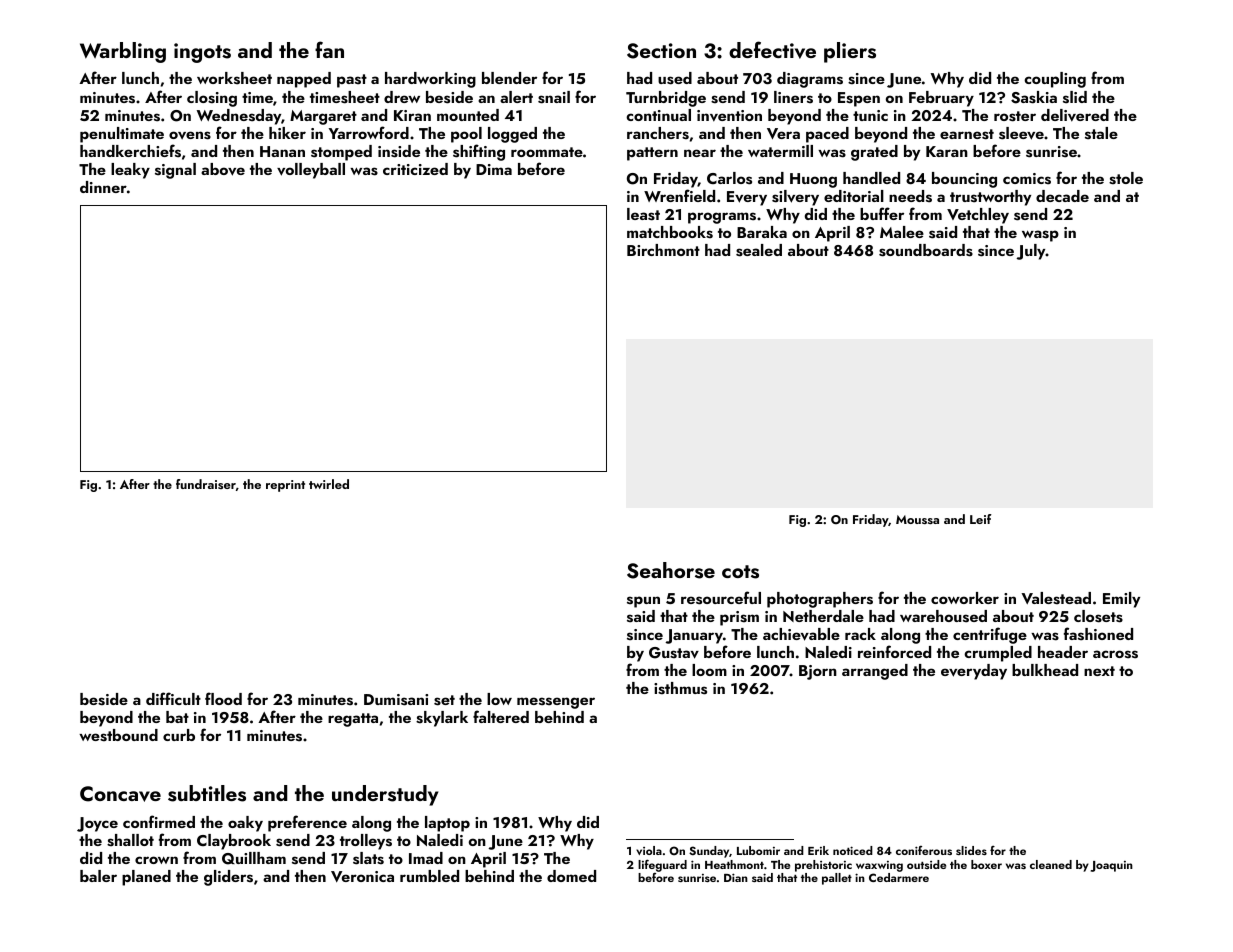  What do you see at coordinates (202, 53) in the page?
I see `ingots` at bounding box center [202, 53].
